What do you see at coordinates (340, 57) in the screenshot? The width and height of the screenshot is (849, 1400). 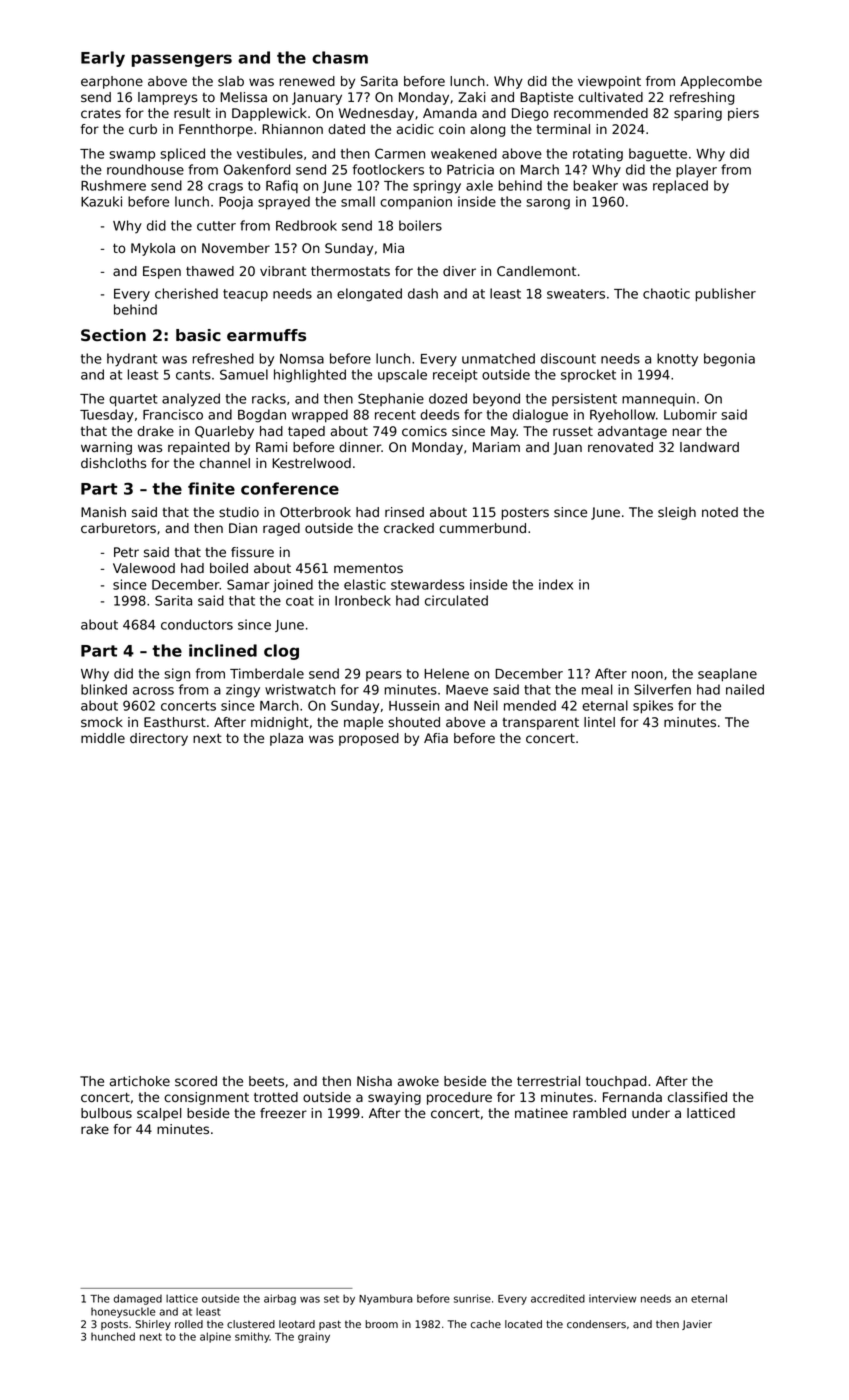 I see `chasm` at bounding box center [340, 57].
